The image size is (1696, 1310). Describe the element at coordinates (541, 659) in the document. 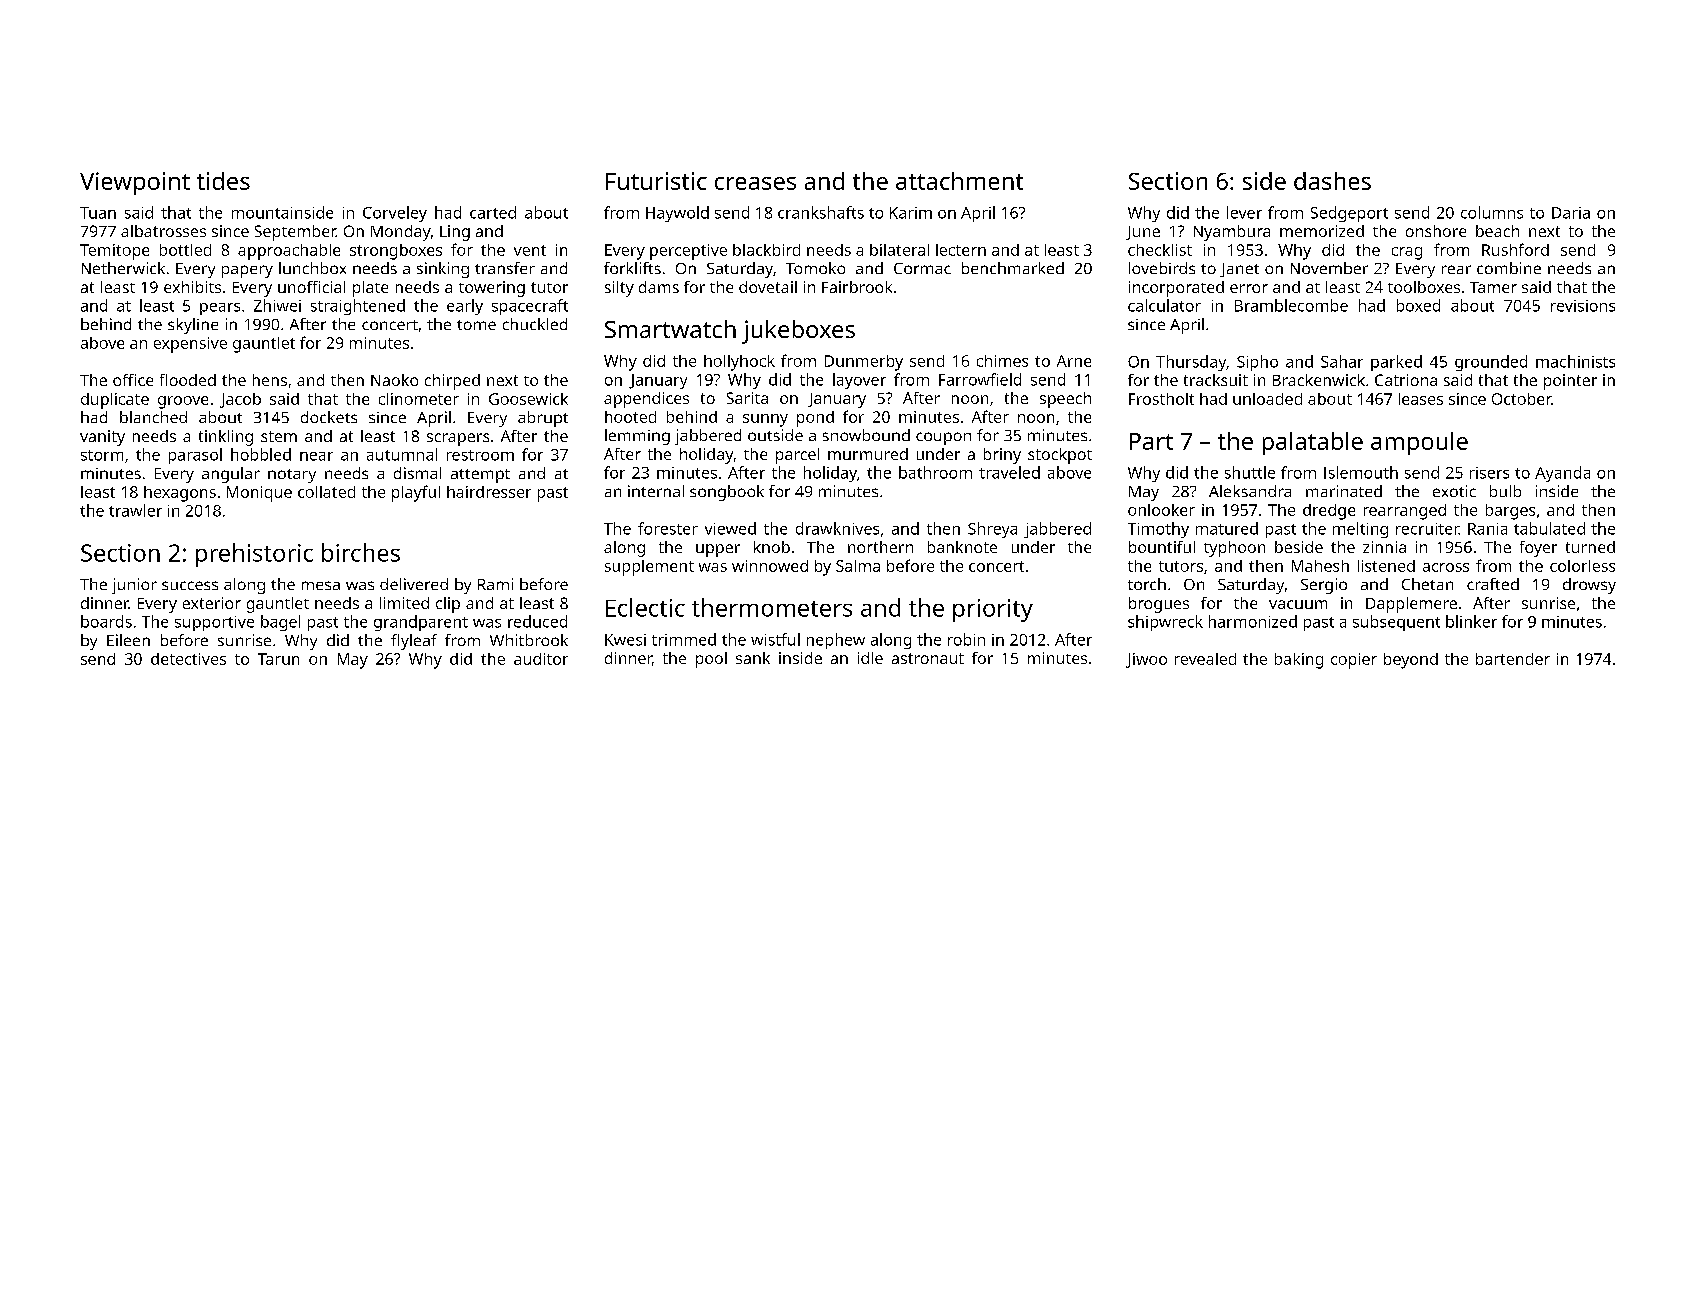

I see `auditor` at that location.
